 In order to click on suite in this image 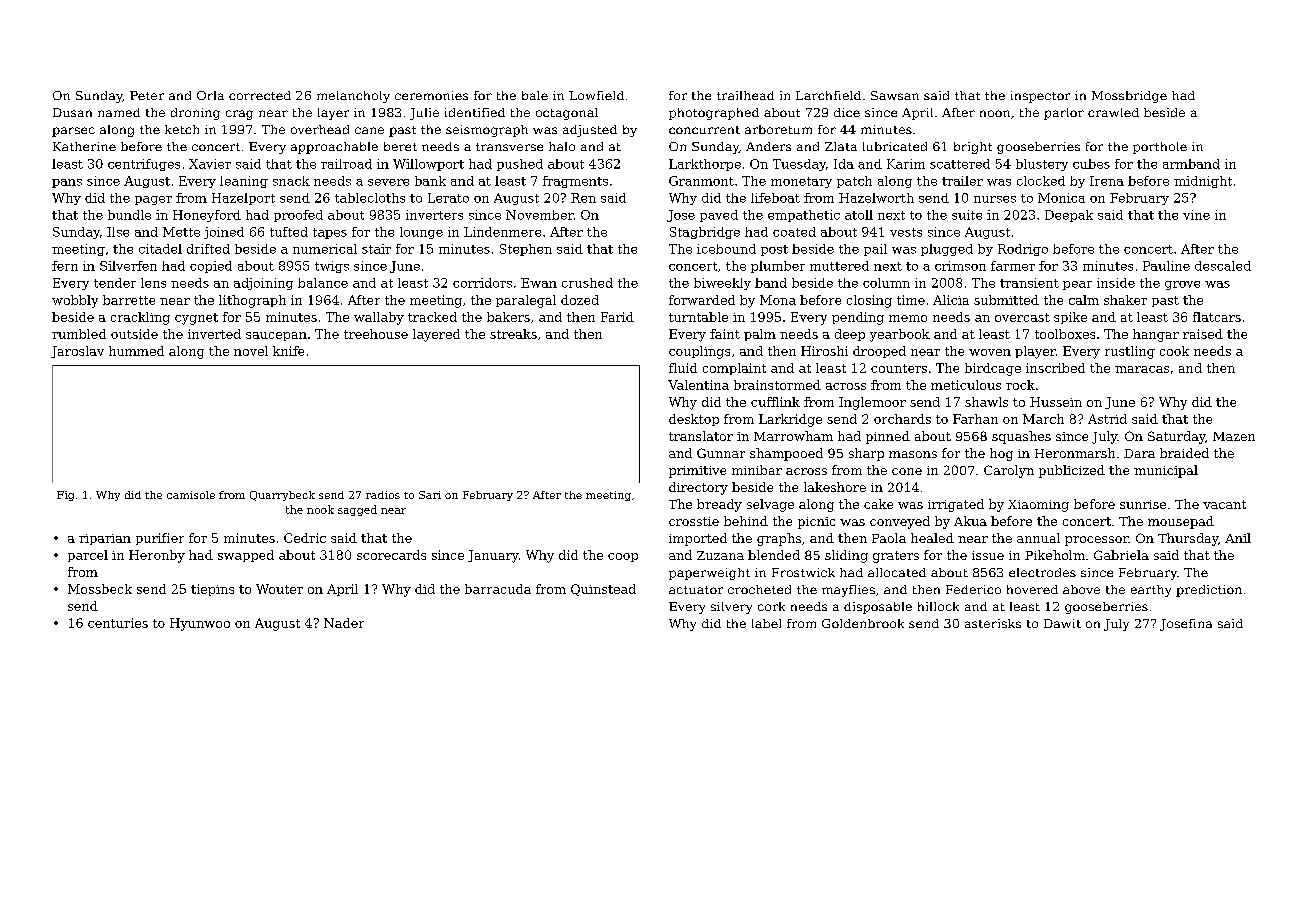, I will do `click(967, 215)`.
